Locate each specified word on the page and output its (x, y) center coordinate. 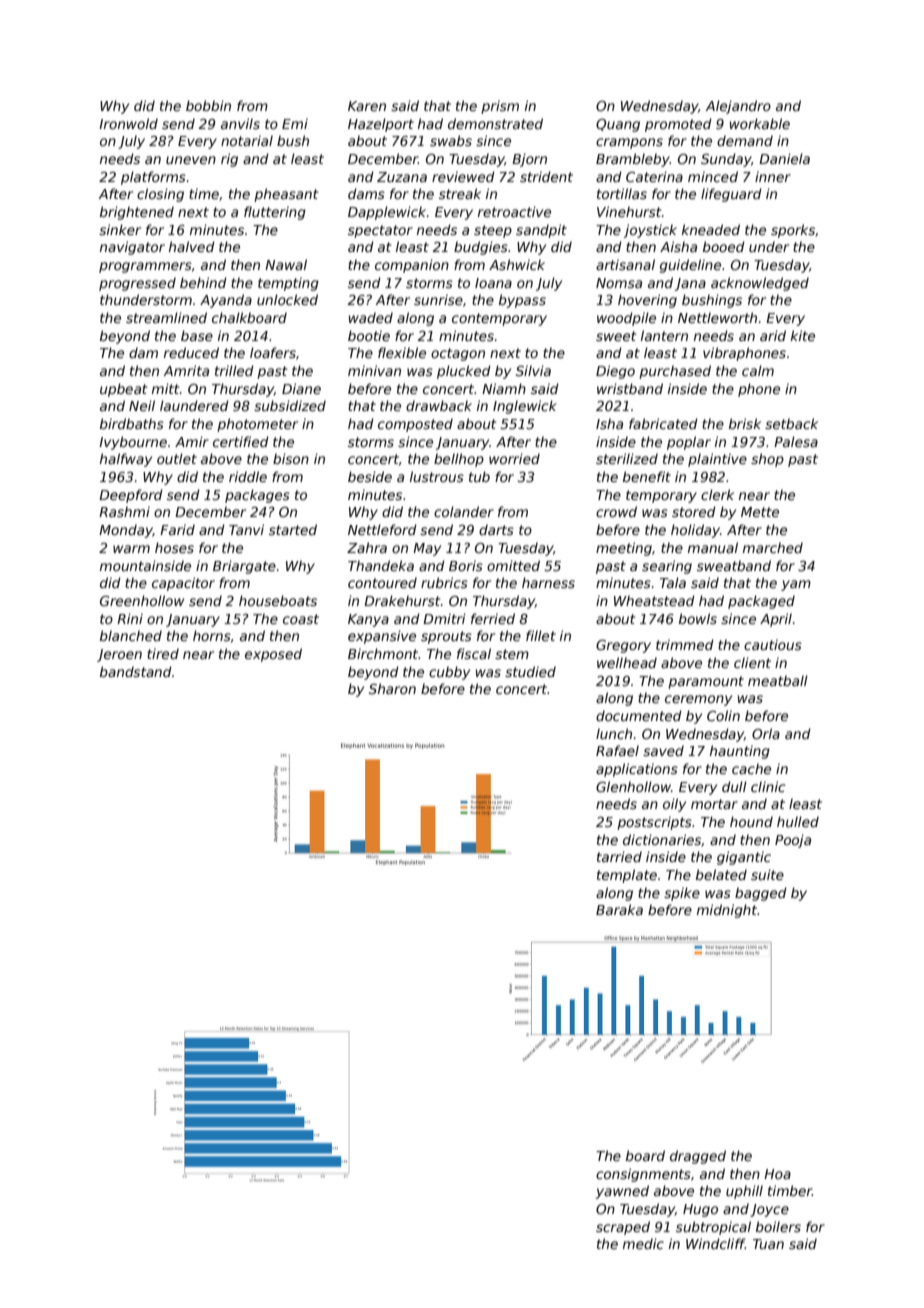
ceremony (698, 700)
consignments (643, 1175)
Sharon (392, 688)
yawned (622, 1192)
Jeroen (119, 655)
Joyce (769, 1210)
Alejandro (738, 107)
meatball (778, 680)
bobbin (208, 105)
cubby (449, 673)
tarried (619, 856)
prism (500, 107)
